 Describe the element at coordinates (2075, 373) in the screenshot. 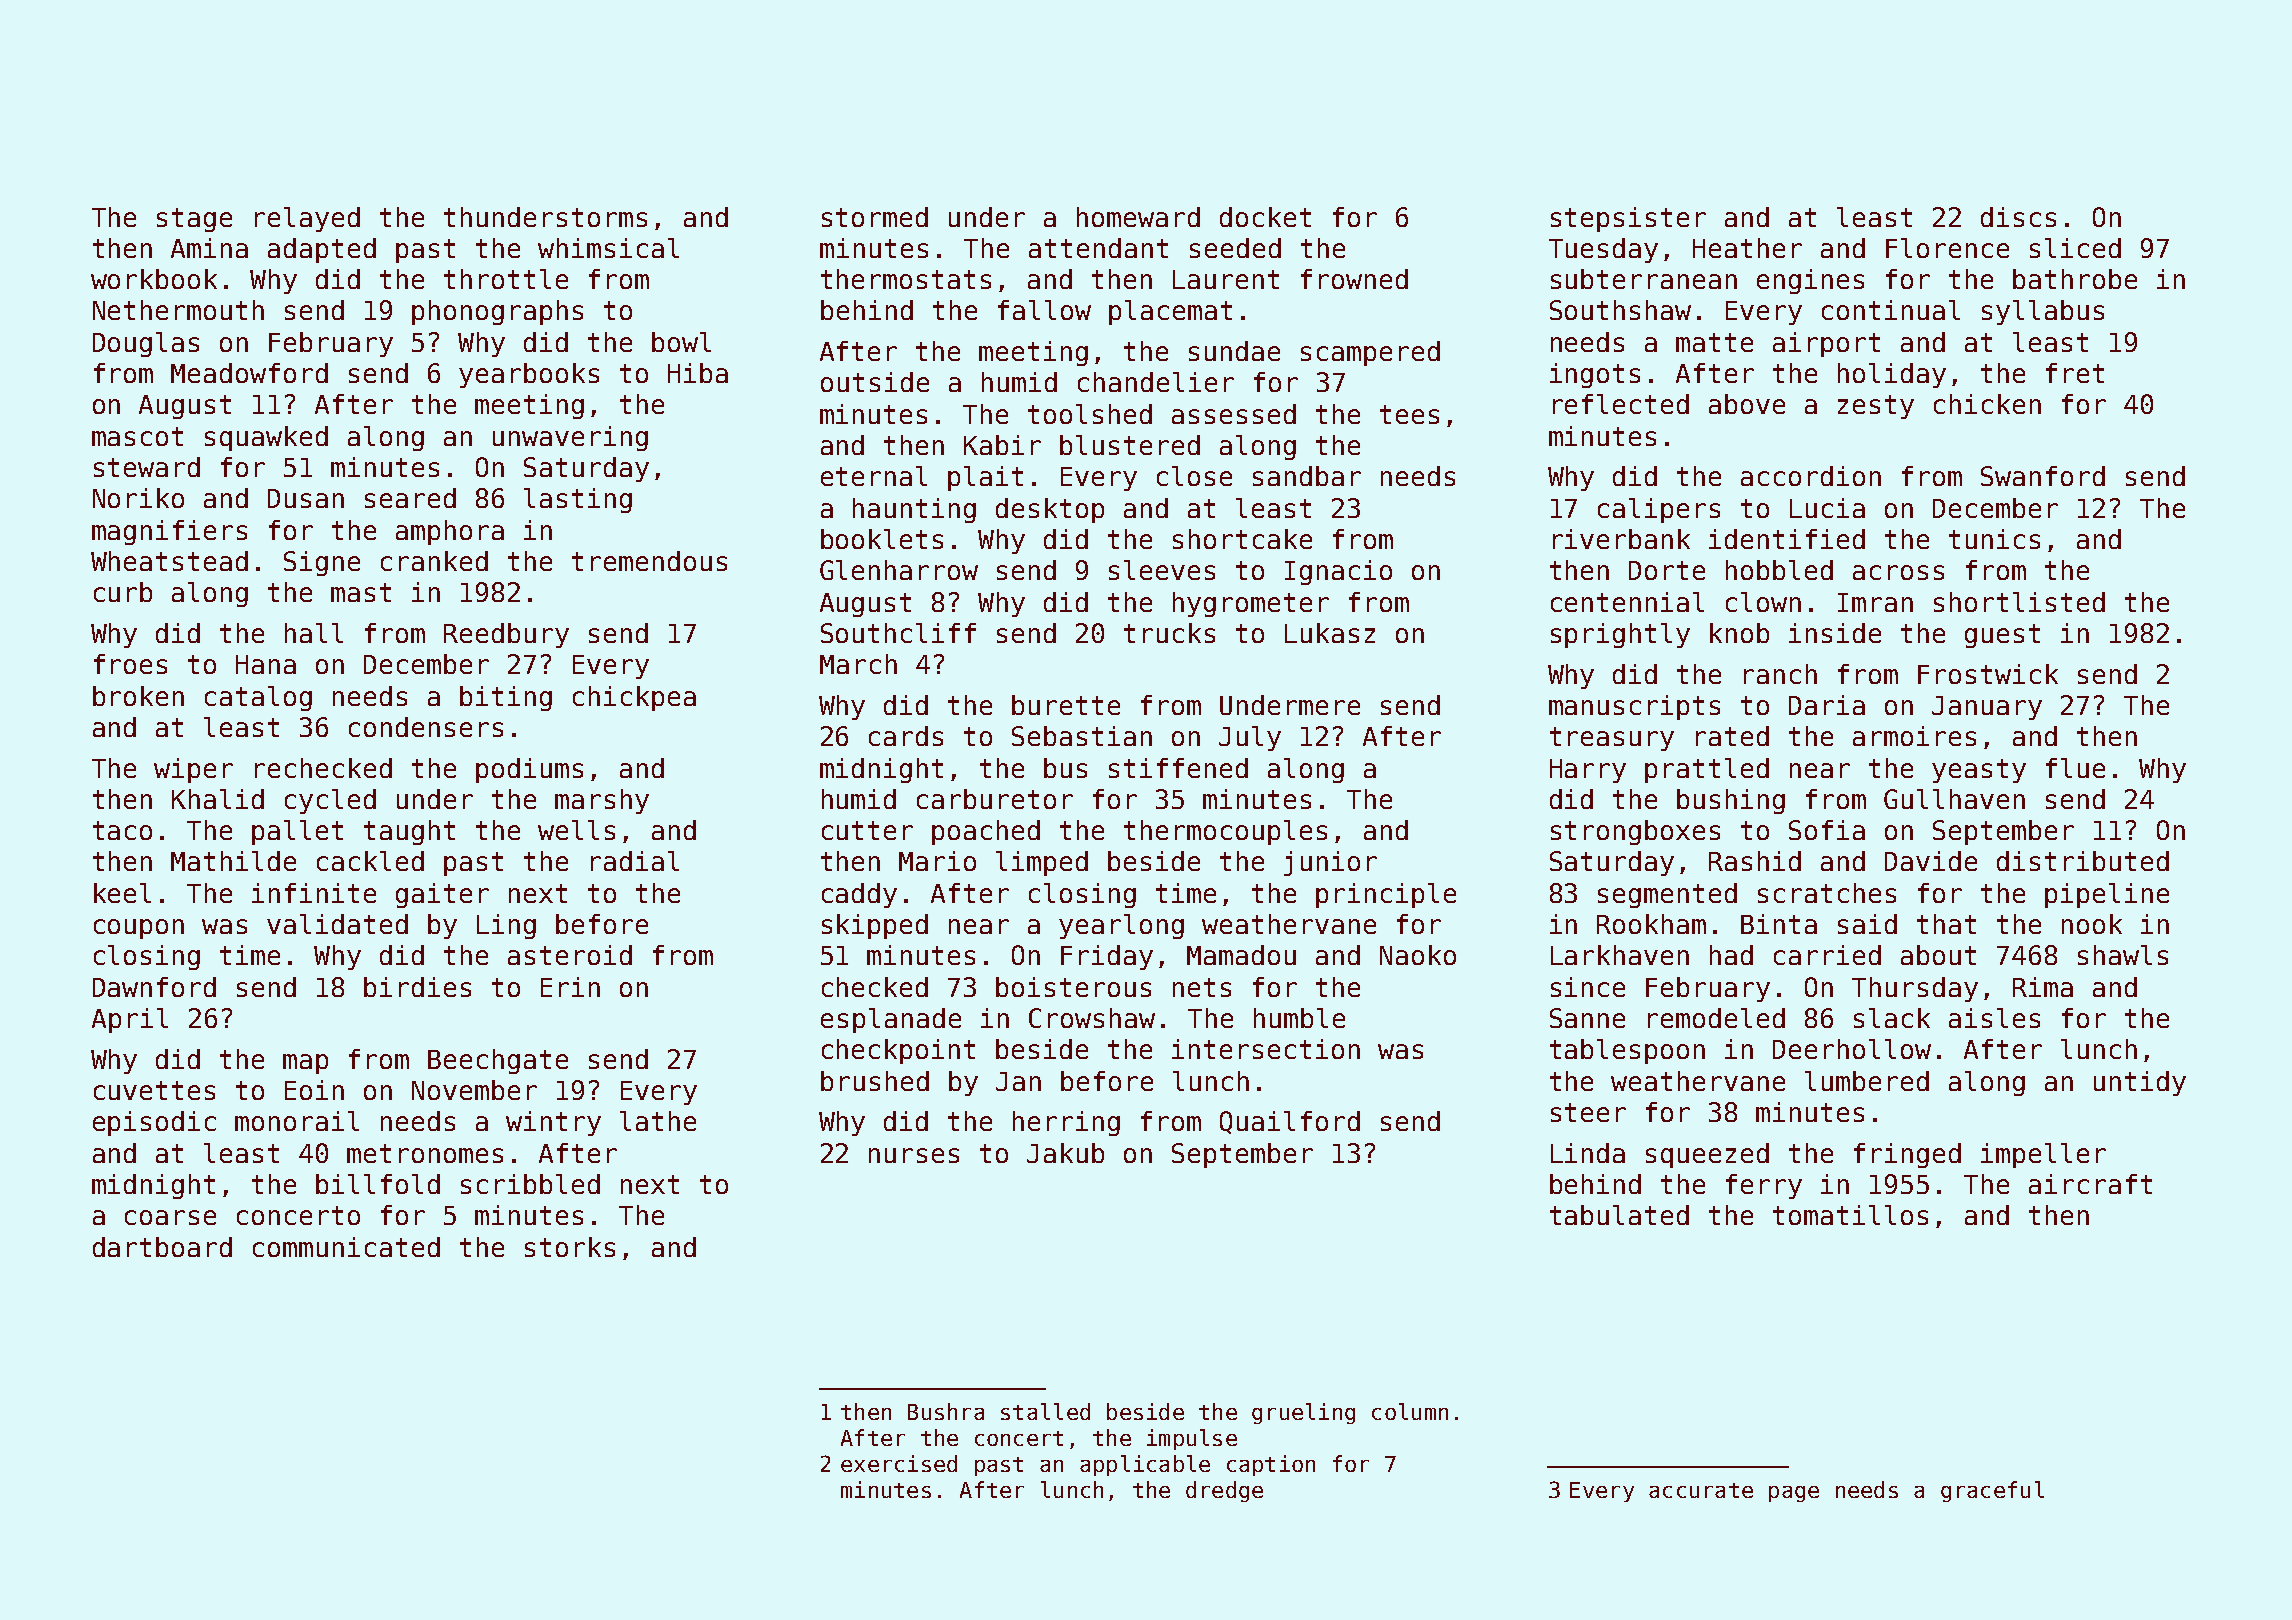

I see `fret` at that location.
